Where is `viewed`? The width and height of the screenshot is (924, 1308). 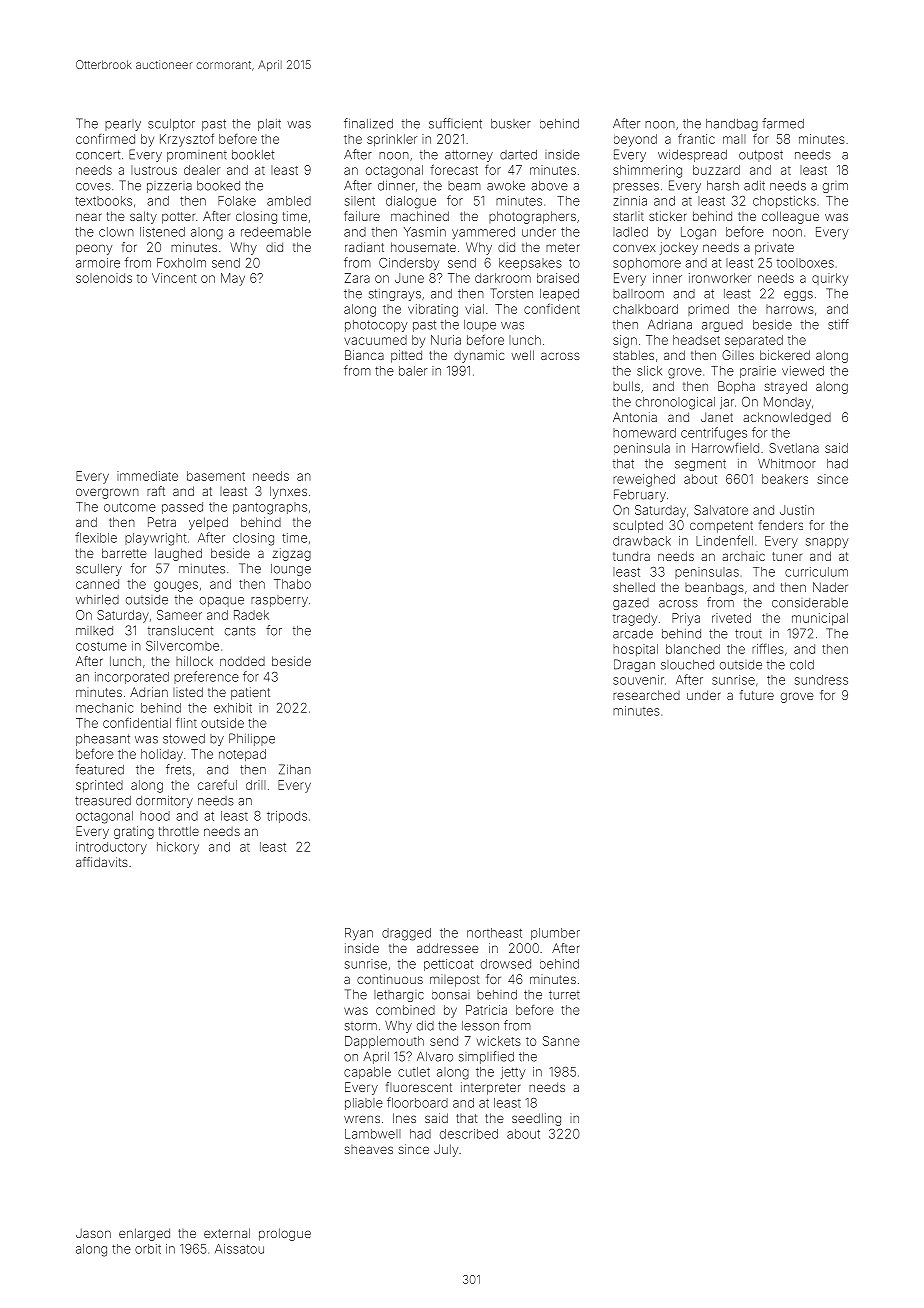 viewed is located at coordinates (803, 371).
